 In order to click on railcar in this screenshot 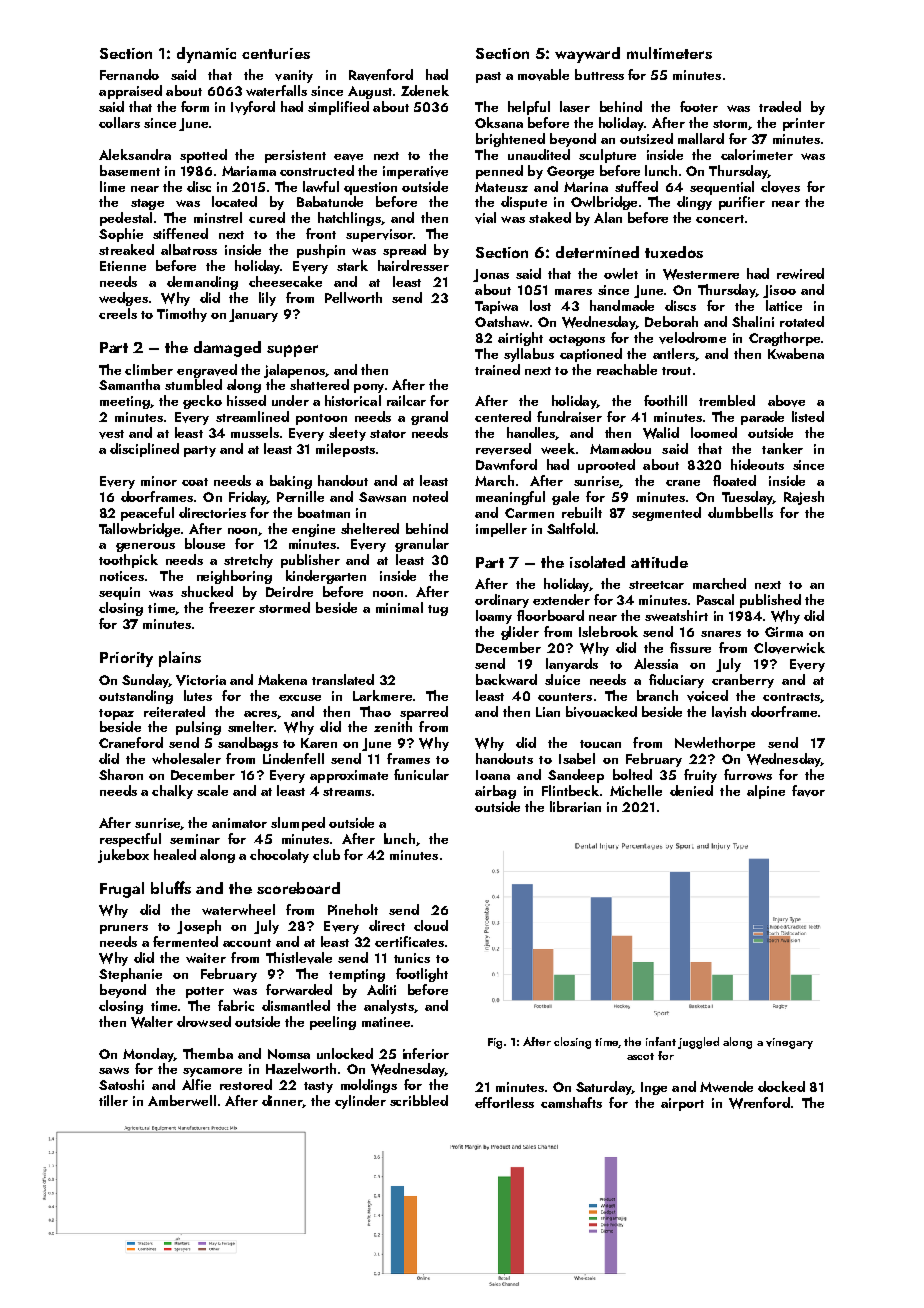, I will do `click(406, 400)`.
